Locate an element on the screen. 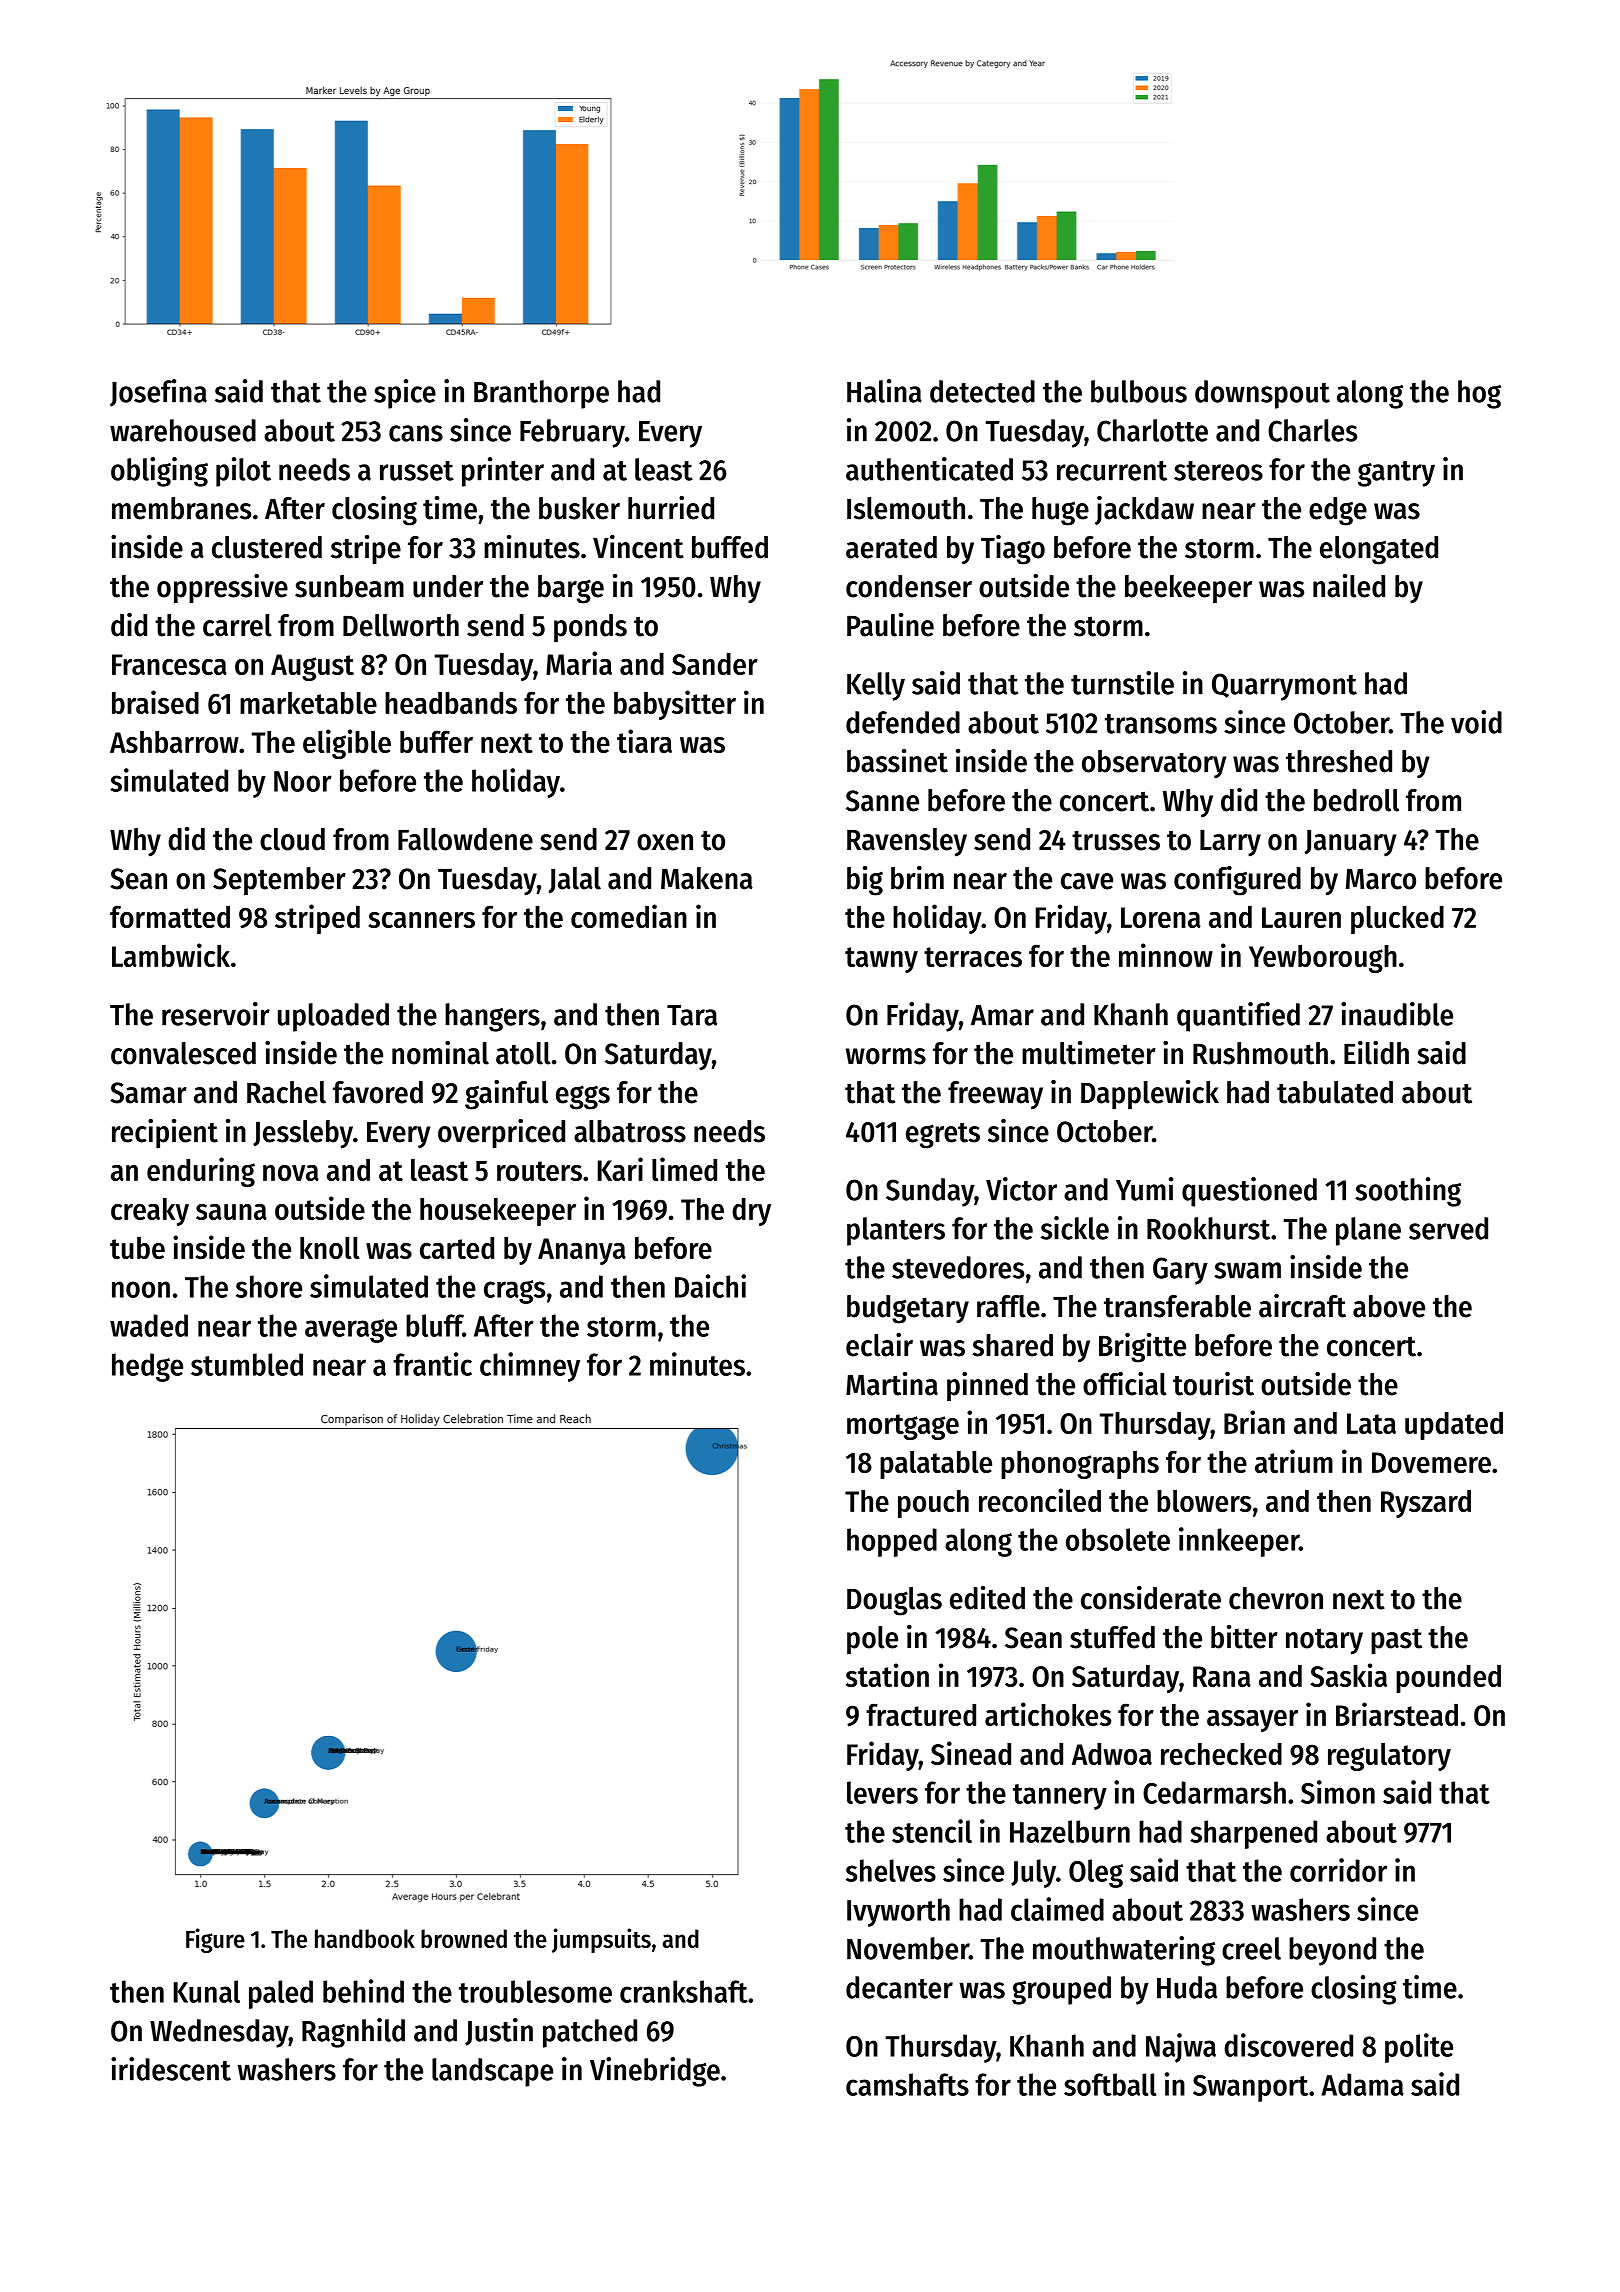 Image resolution: width=1620 pixels, height=2292 pixels. pilot is located at coordinates (243, 472).
